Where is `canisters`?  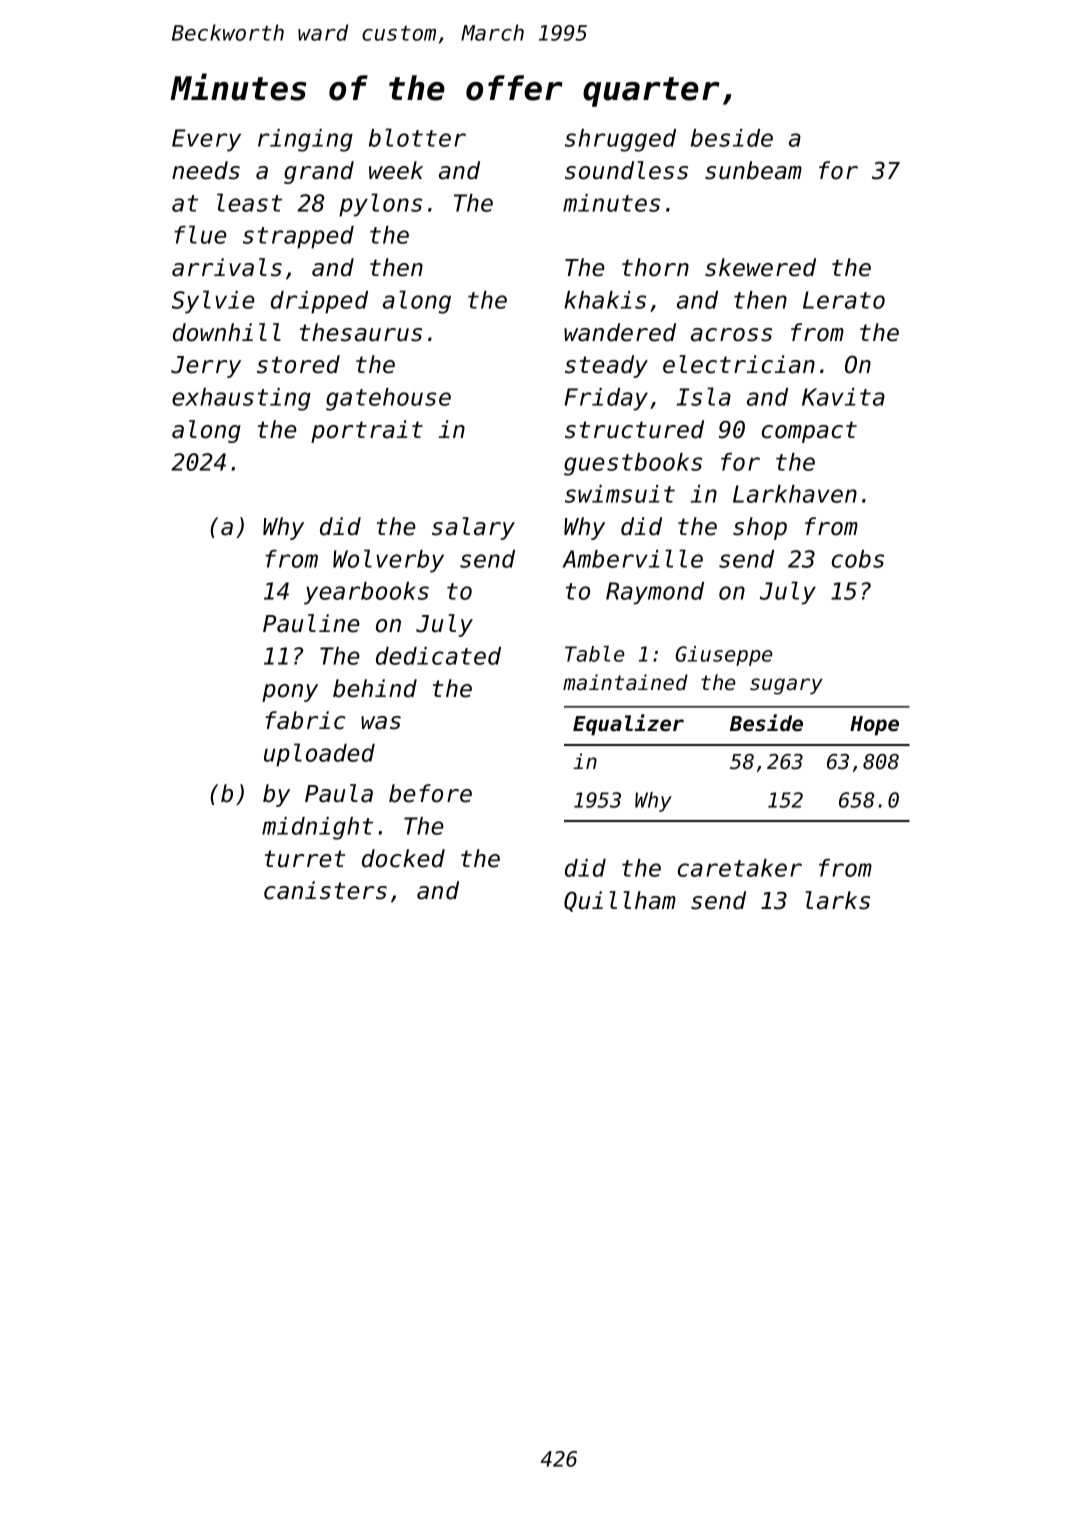
canisters is located at coordinates (325, 890).
